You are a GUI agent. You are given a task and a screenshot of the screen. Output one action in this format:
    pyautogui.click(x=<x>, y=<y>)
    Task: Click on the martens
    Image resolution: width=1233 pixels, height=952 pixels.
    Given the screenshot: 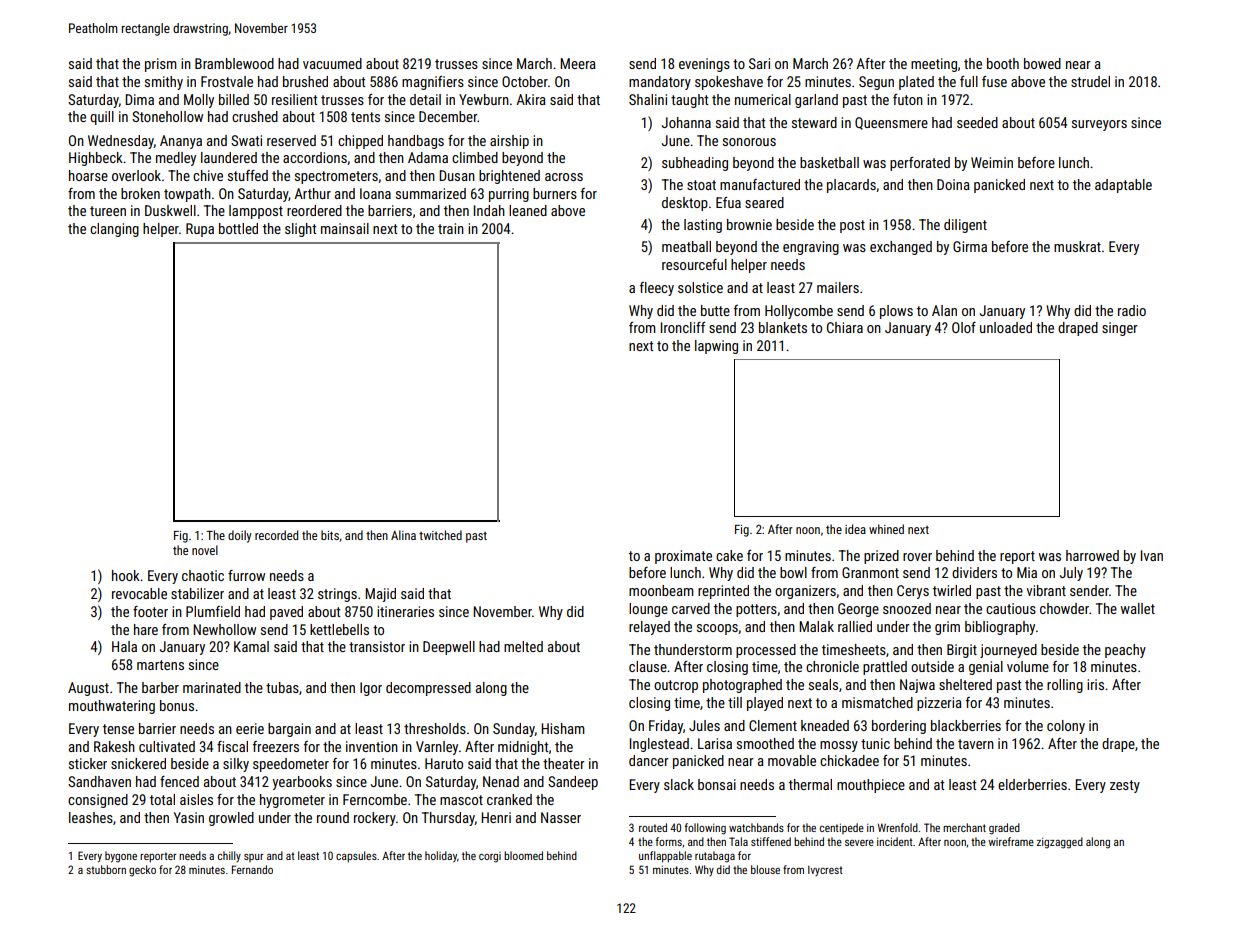 What is the action you would take?
    pyautogui.click(x=160, y=665)
